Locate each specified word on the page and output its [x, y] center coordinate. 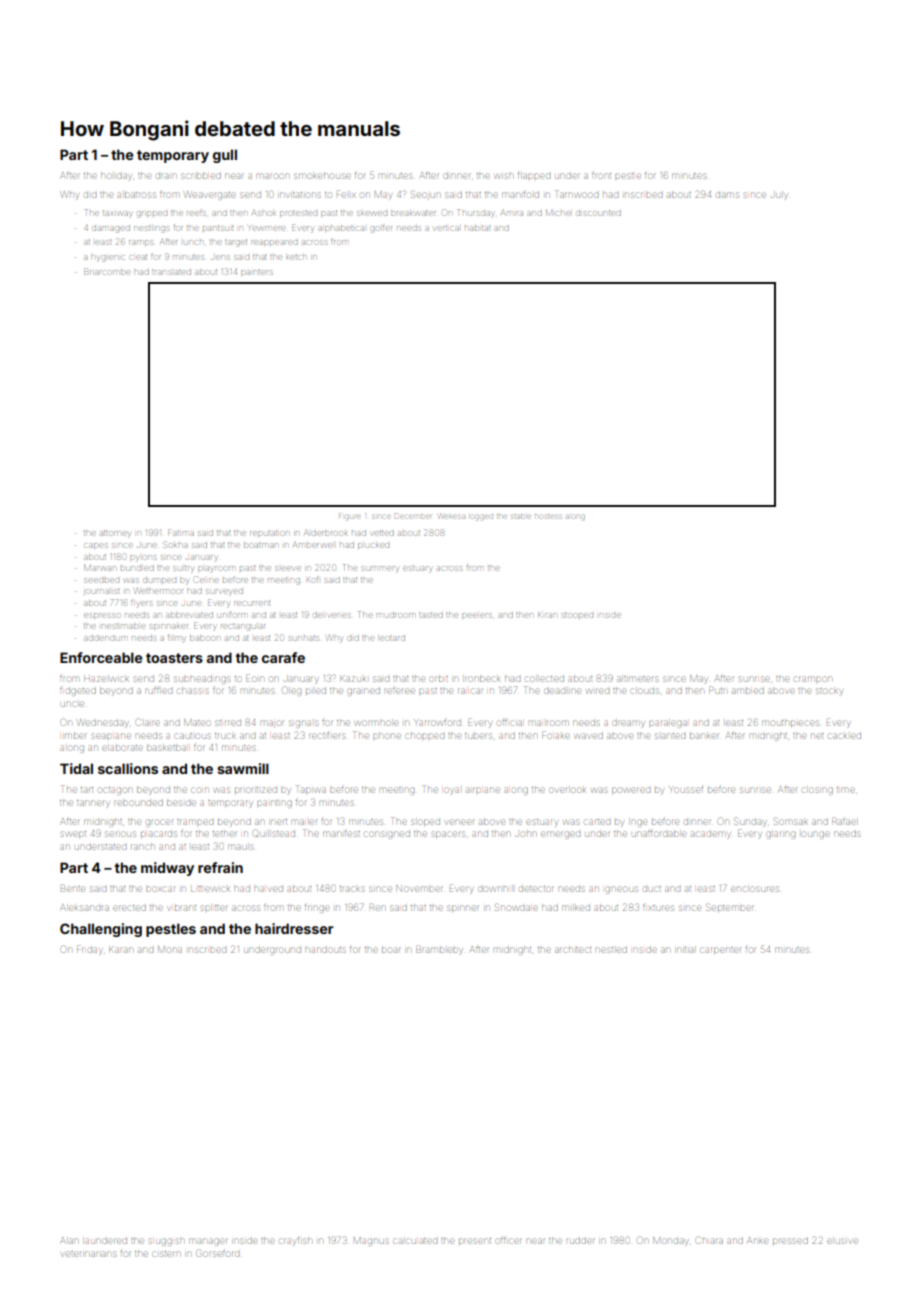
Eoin [254, 678]
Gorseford [218, 1253]
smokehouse [322, 176]
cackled [845, 736]
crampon [813, 679]
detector [536, 889]
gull [225, 156]
